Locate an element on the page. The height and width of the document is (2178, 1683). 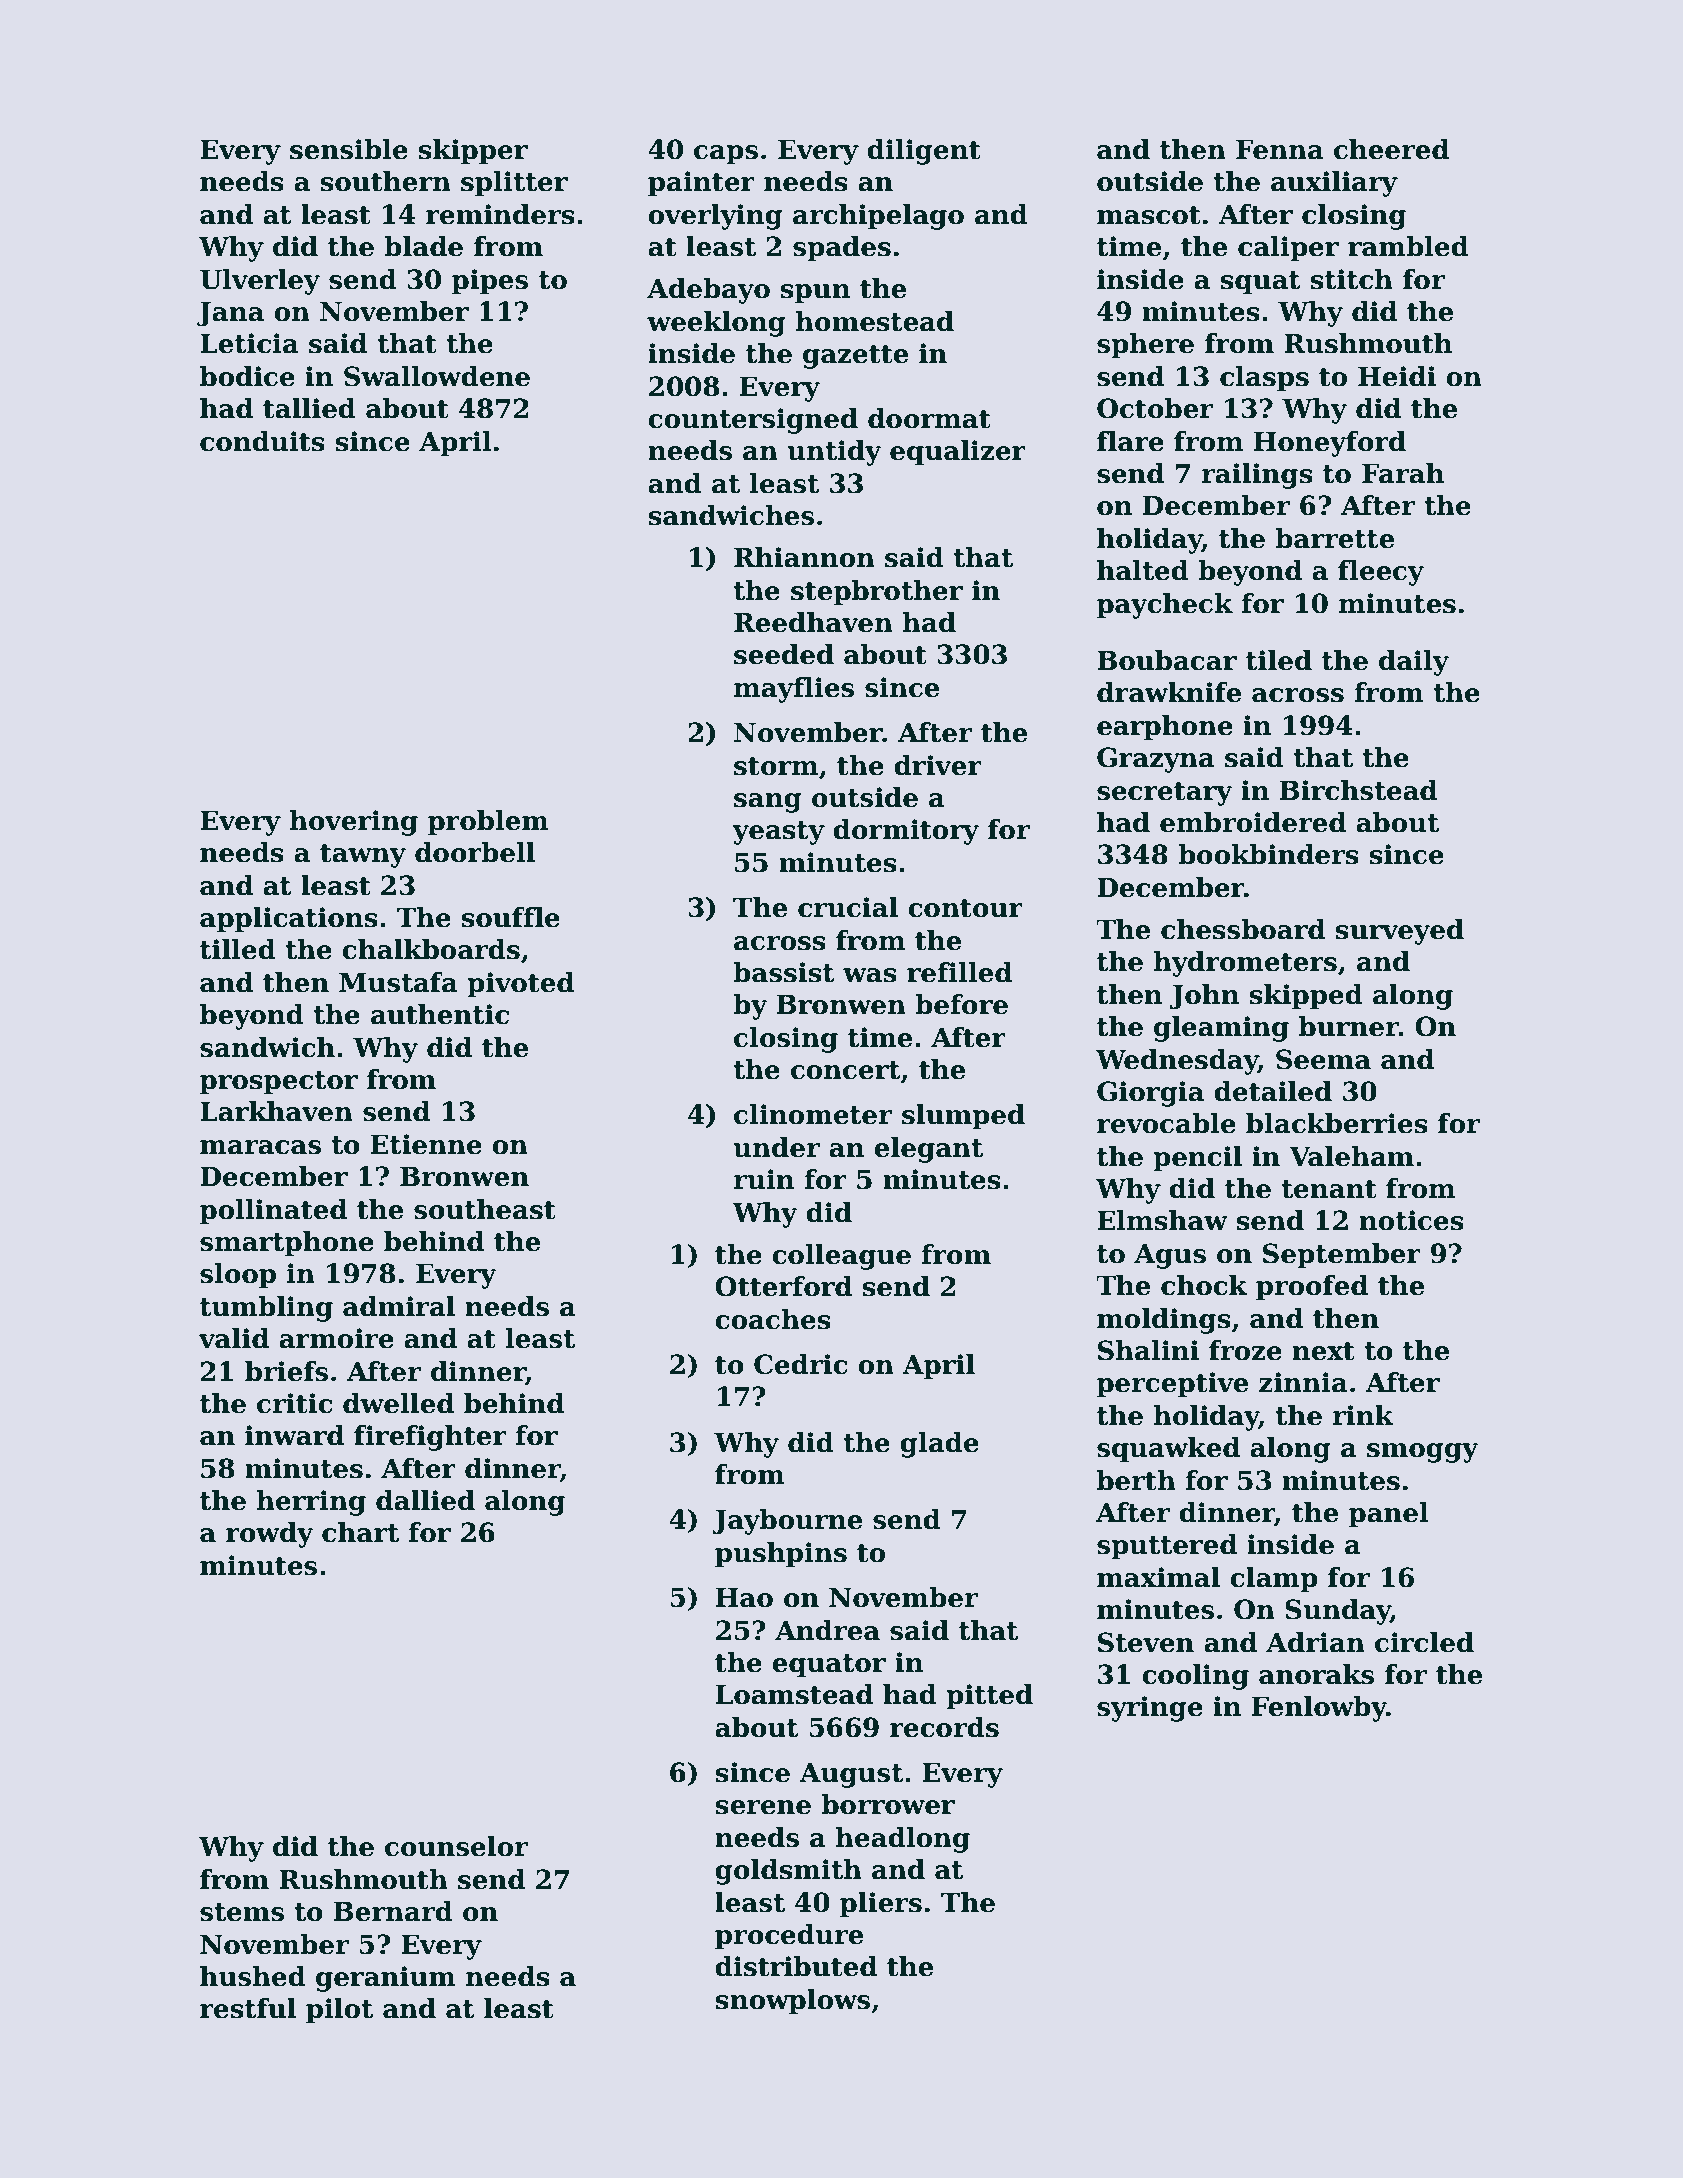
squawked is located at coordinates (1168, 1450).
